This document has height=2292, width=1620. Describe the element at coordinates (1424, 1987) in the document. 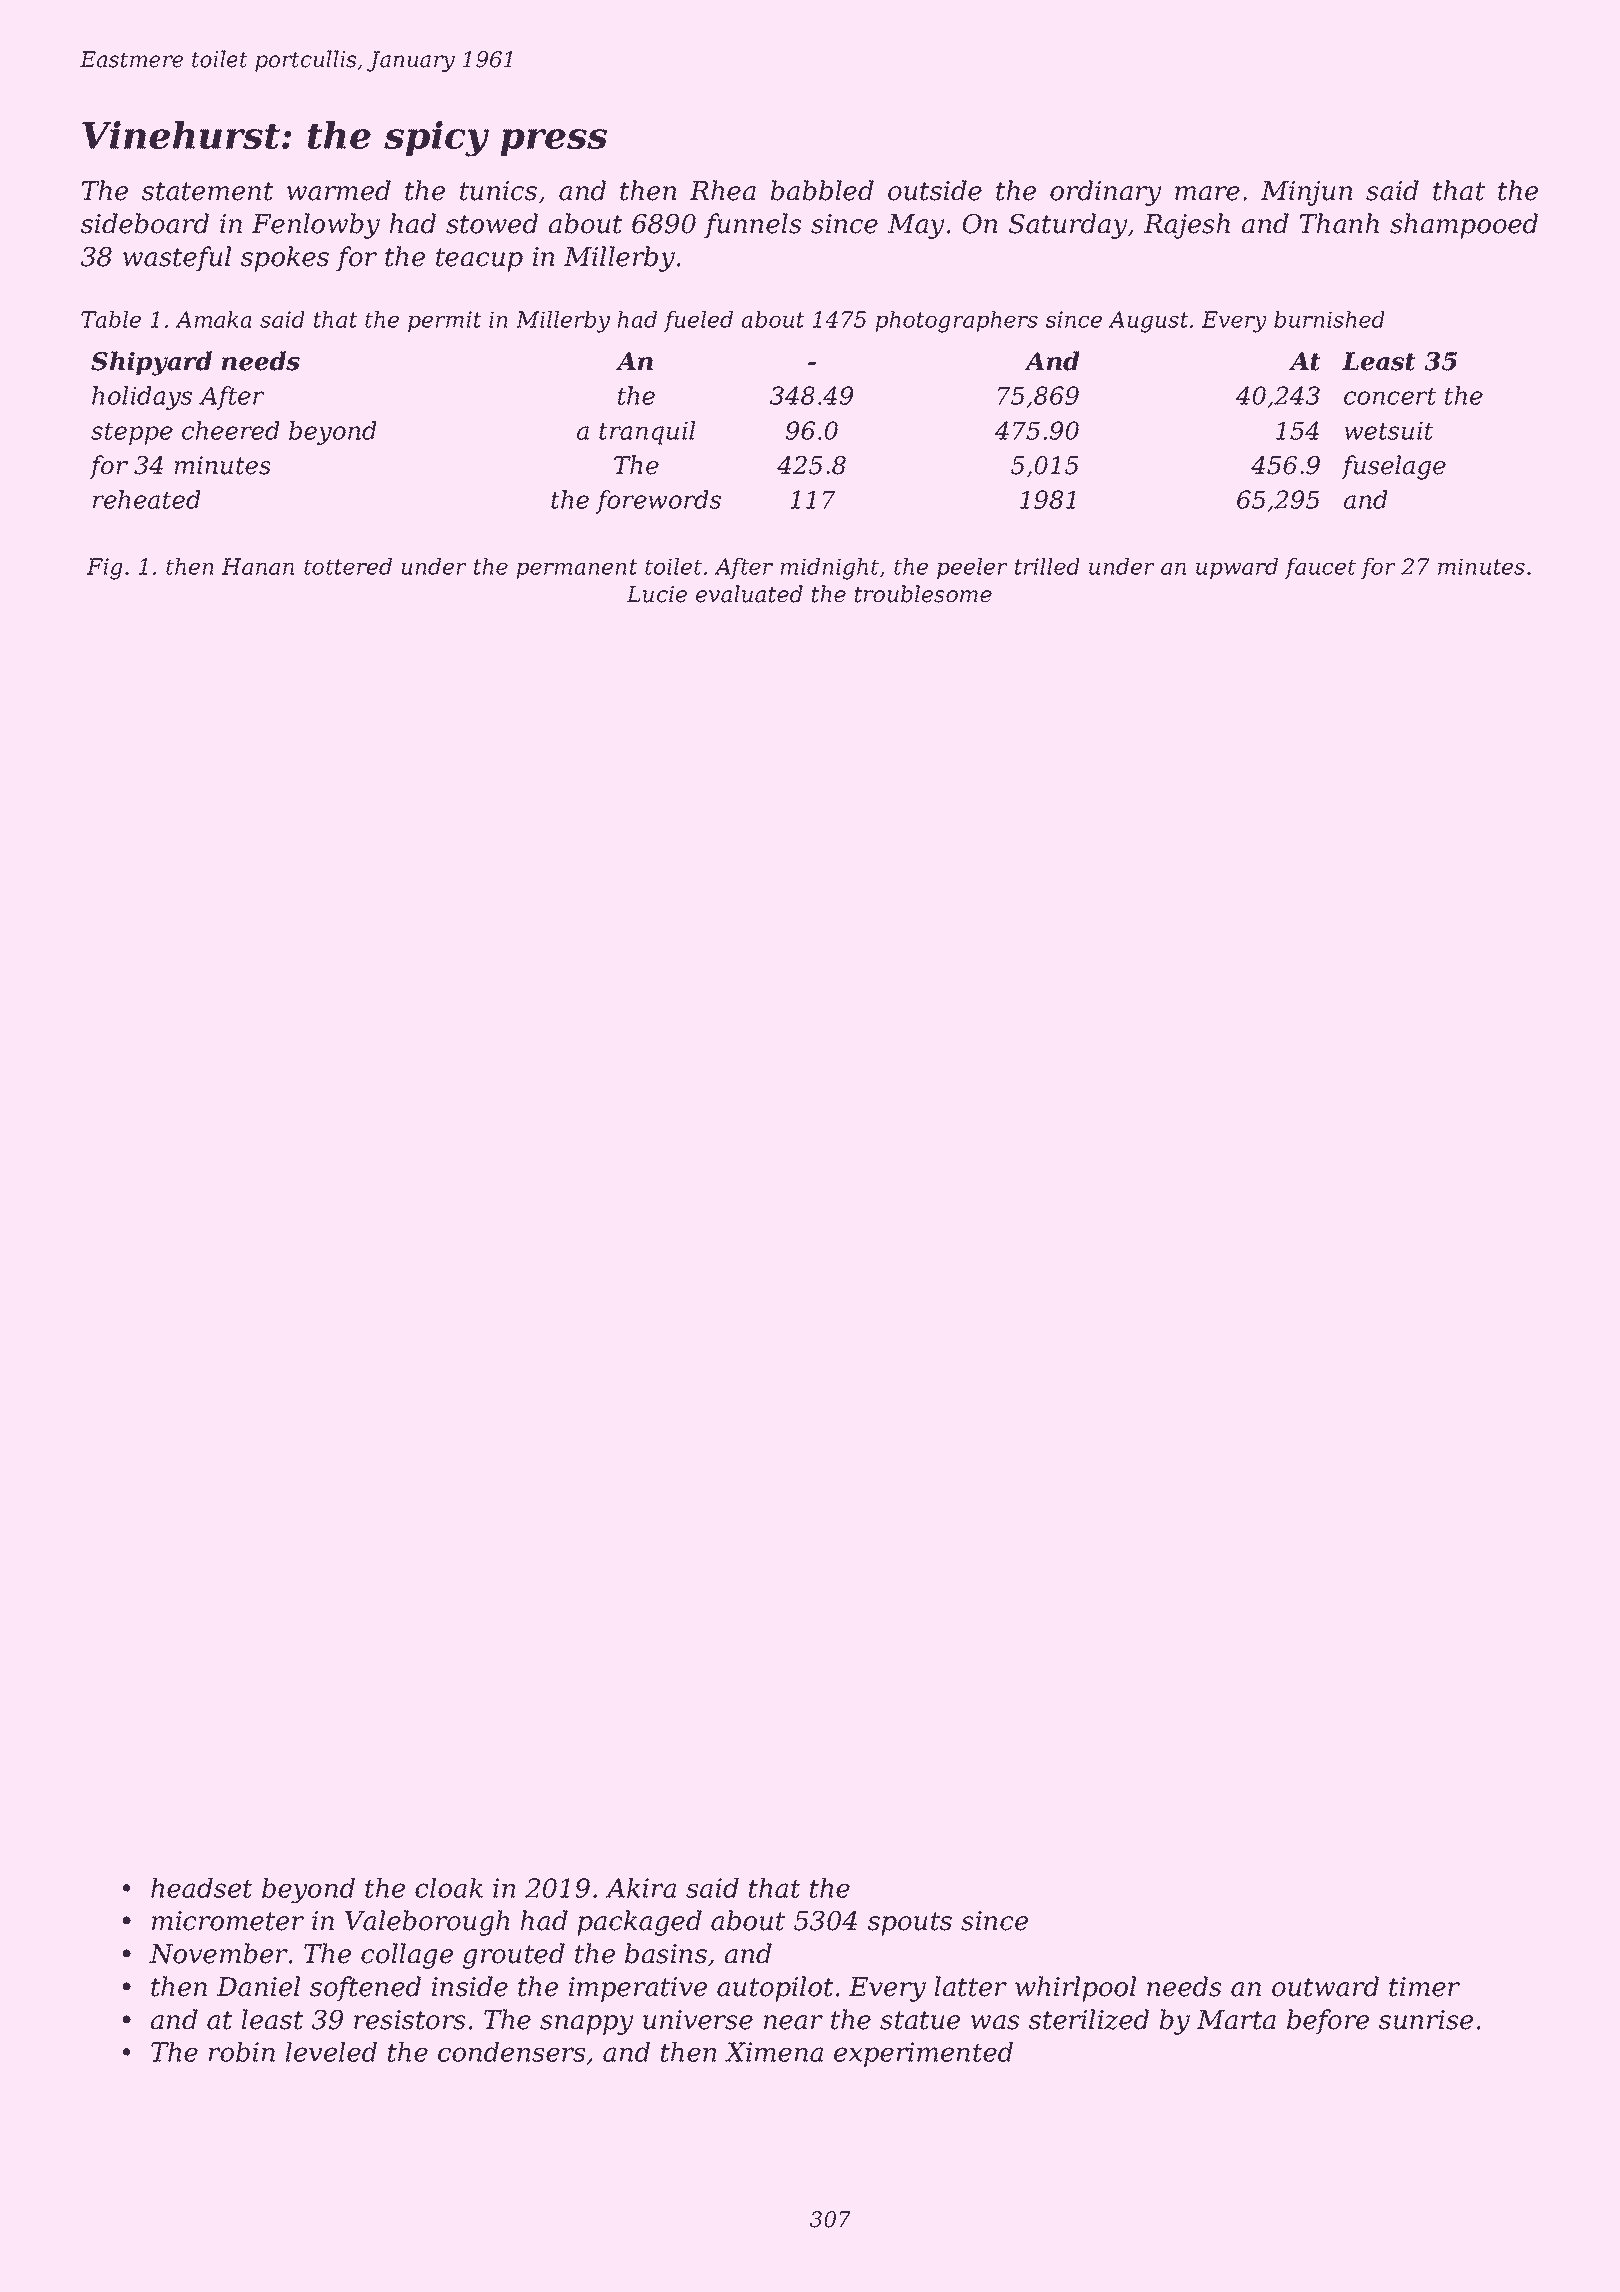

I see `timer` at that location.
